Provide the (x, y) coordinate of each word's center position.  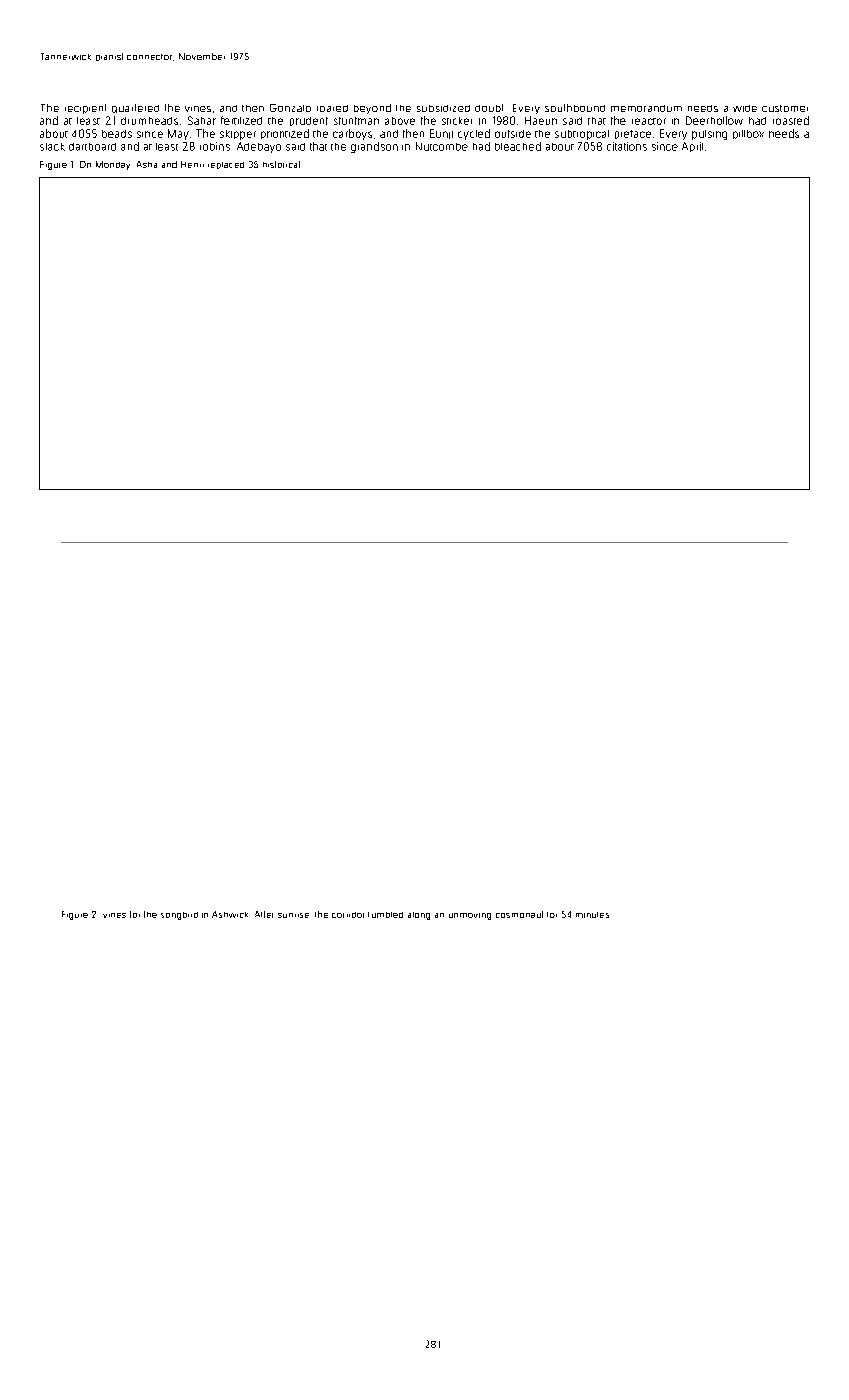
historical (281, 164)
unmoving (470, 916)
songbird (179, 916)
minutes (592, 915)
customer (785, 108)
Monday (113, 165)
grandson (374, 147)
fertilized (241, 120)
